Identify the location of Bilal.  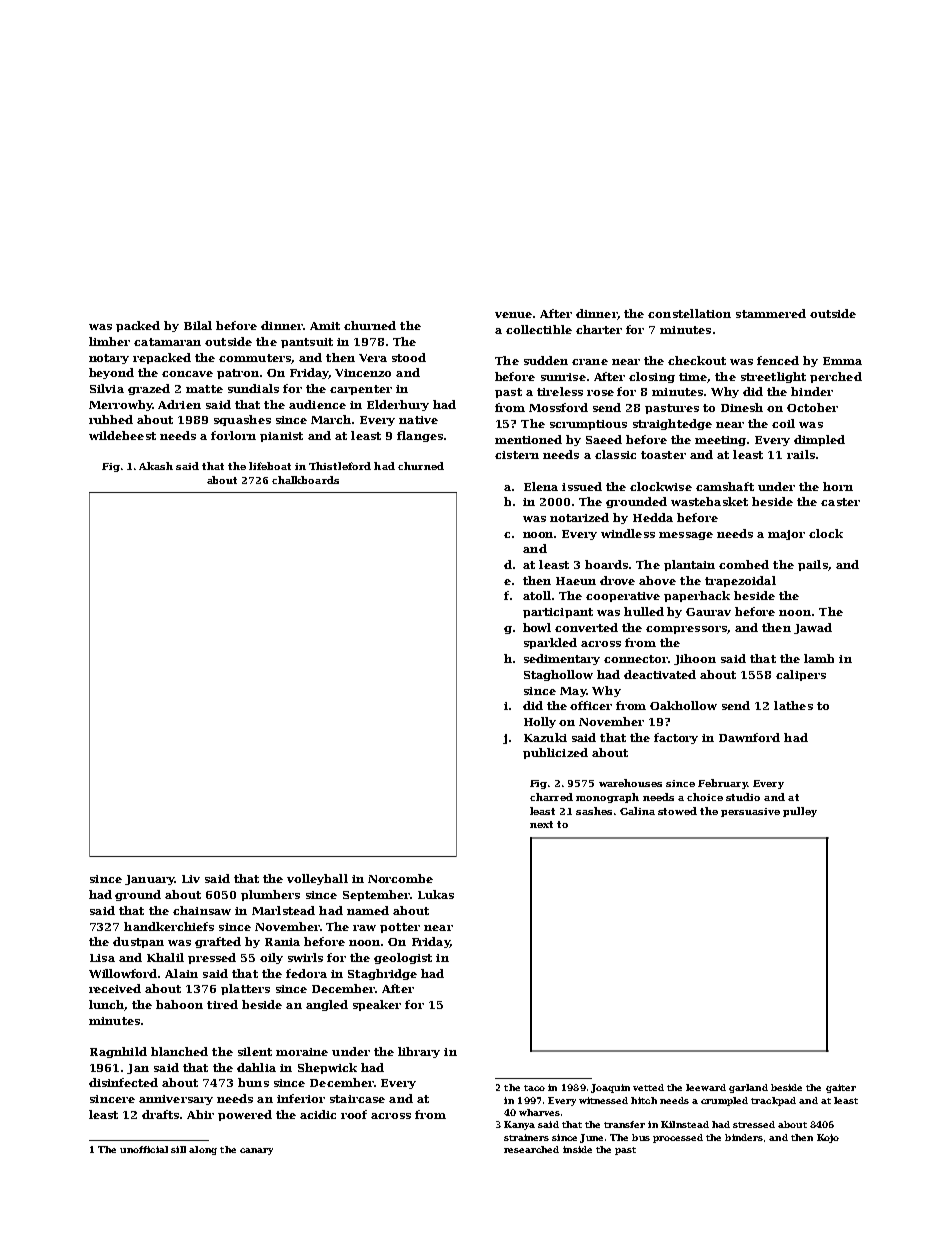
(198, 325).
